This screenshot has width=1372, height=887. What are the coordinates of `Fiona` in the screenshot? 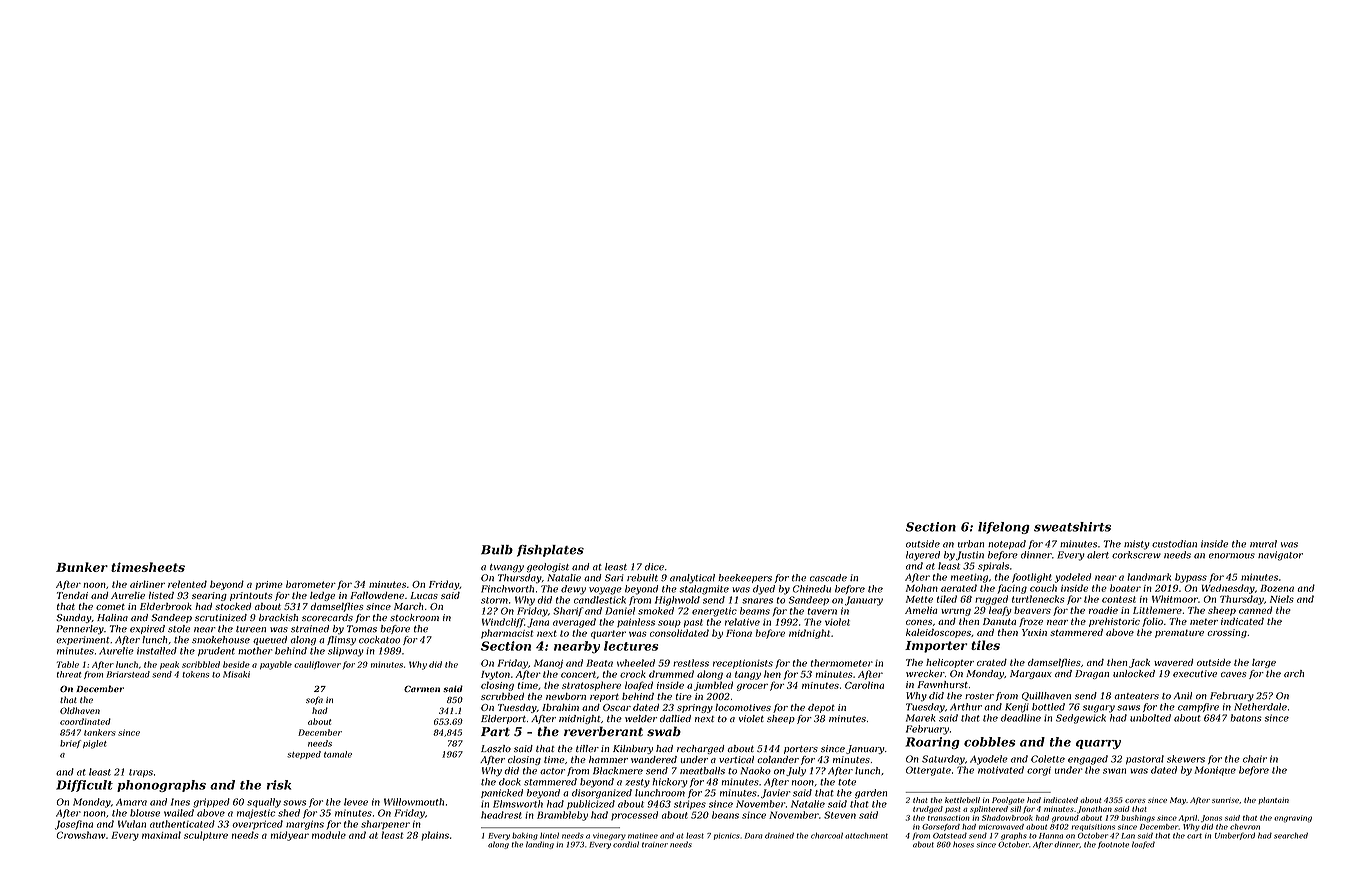 It's located at (739, 633).
